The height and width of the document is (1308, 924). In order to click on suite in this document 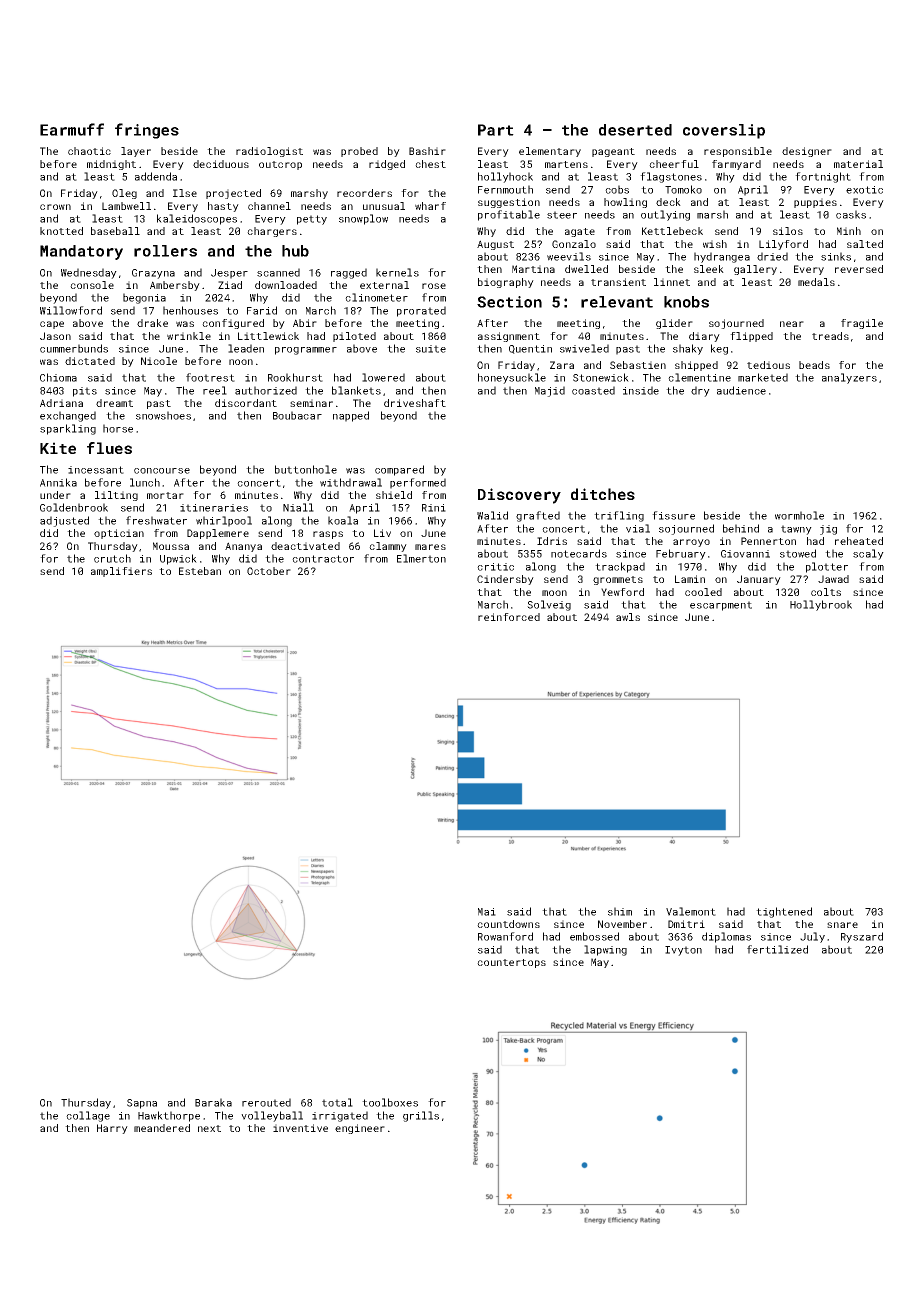, I will do `click(431, 349)`.
